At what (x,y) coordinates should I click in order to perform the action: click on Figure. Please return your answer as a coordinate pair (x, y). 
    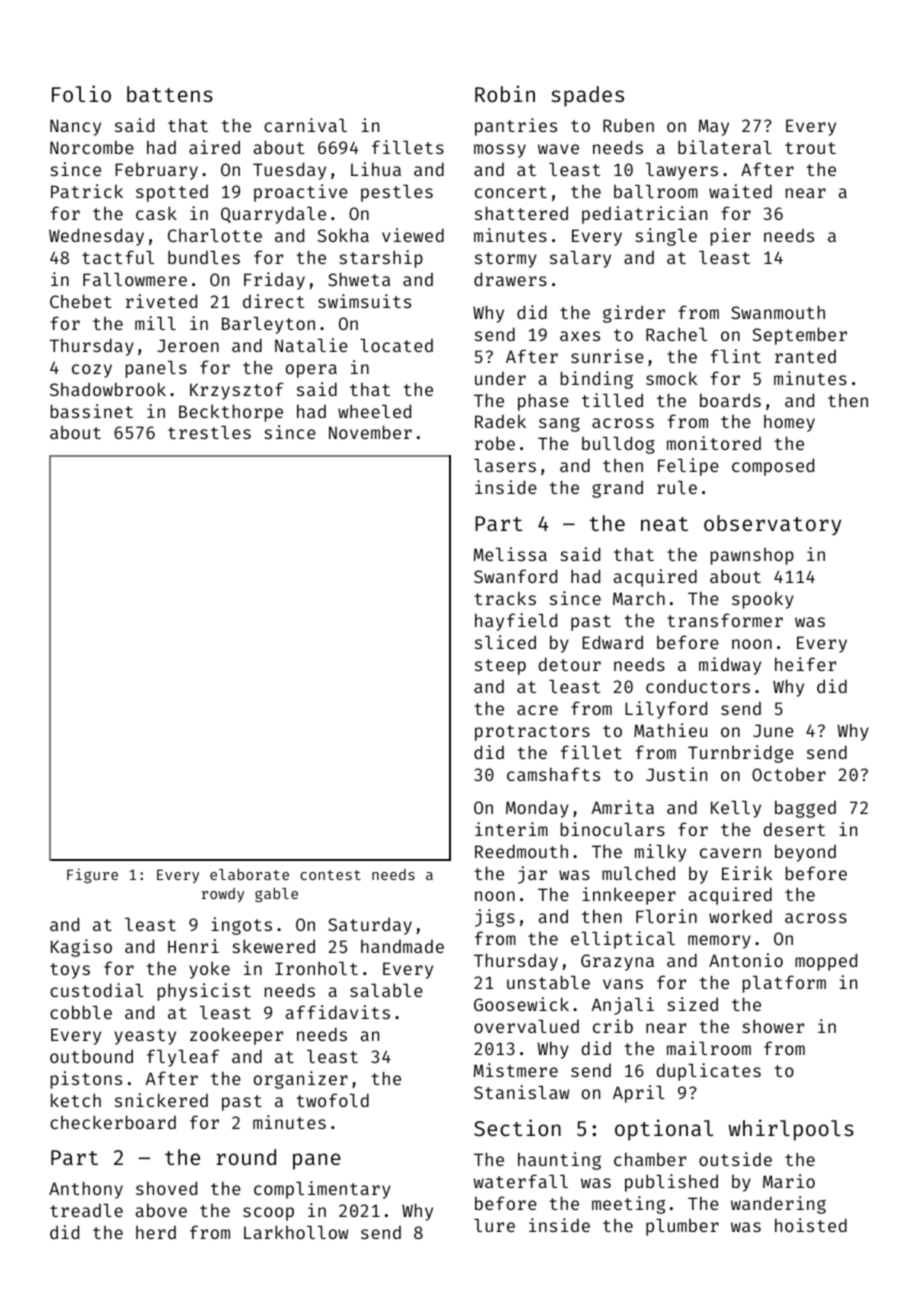
    Looking at the image, I should click on (92, 875).
